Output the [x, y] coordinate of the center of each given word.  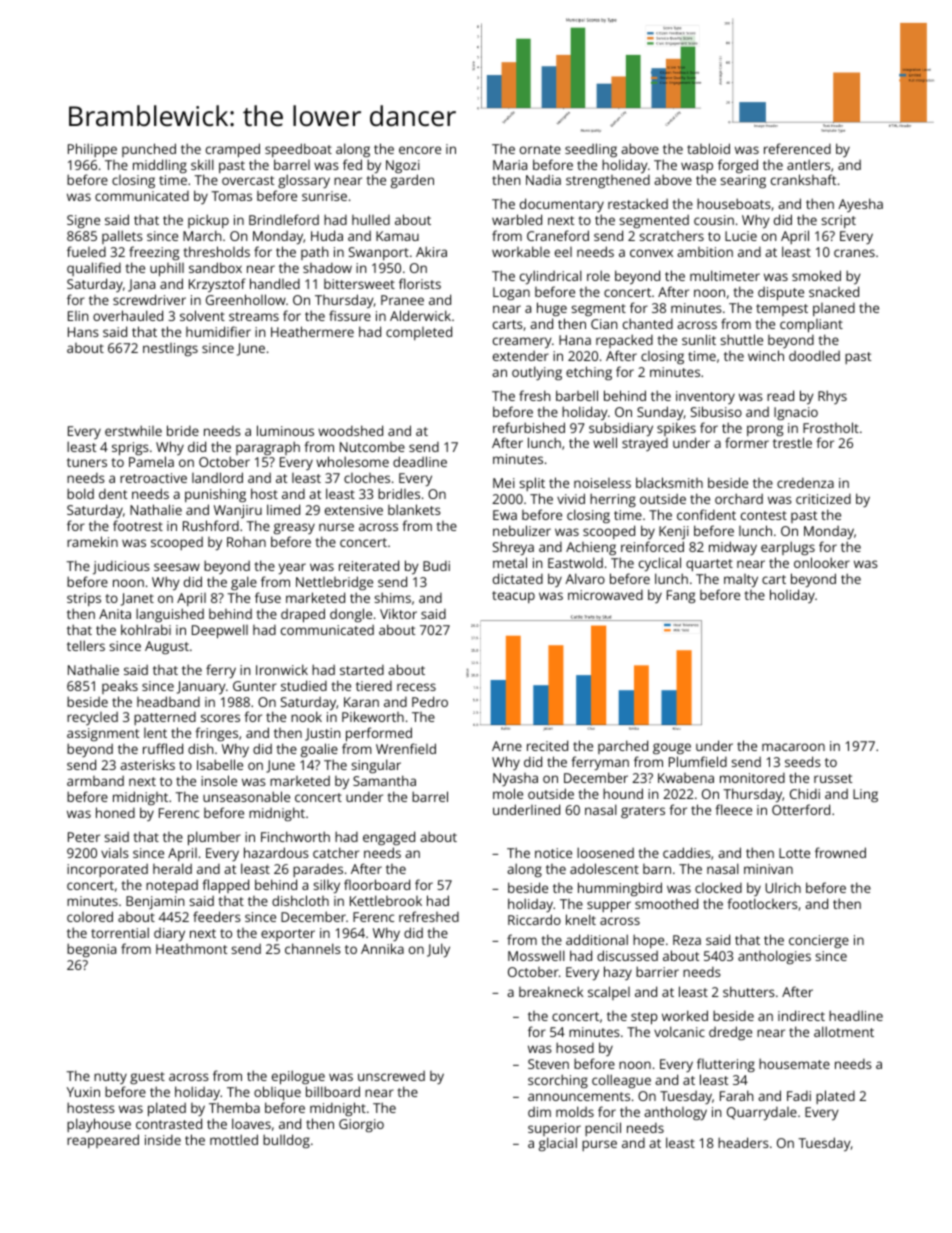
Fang [681, 596]
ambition [705, 252]
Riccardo [534, 919]
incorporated [107, 870]
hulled [371, 219]
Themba [234, 1107]
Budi [436, 566]
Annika [382, 948]
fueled [86, 251]
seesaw [177, 567]
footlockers [762, 903]
